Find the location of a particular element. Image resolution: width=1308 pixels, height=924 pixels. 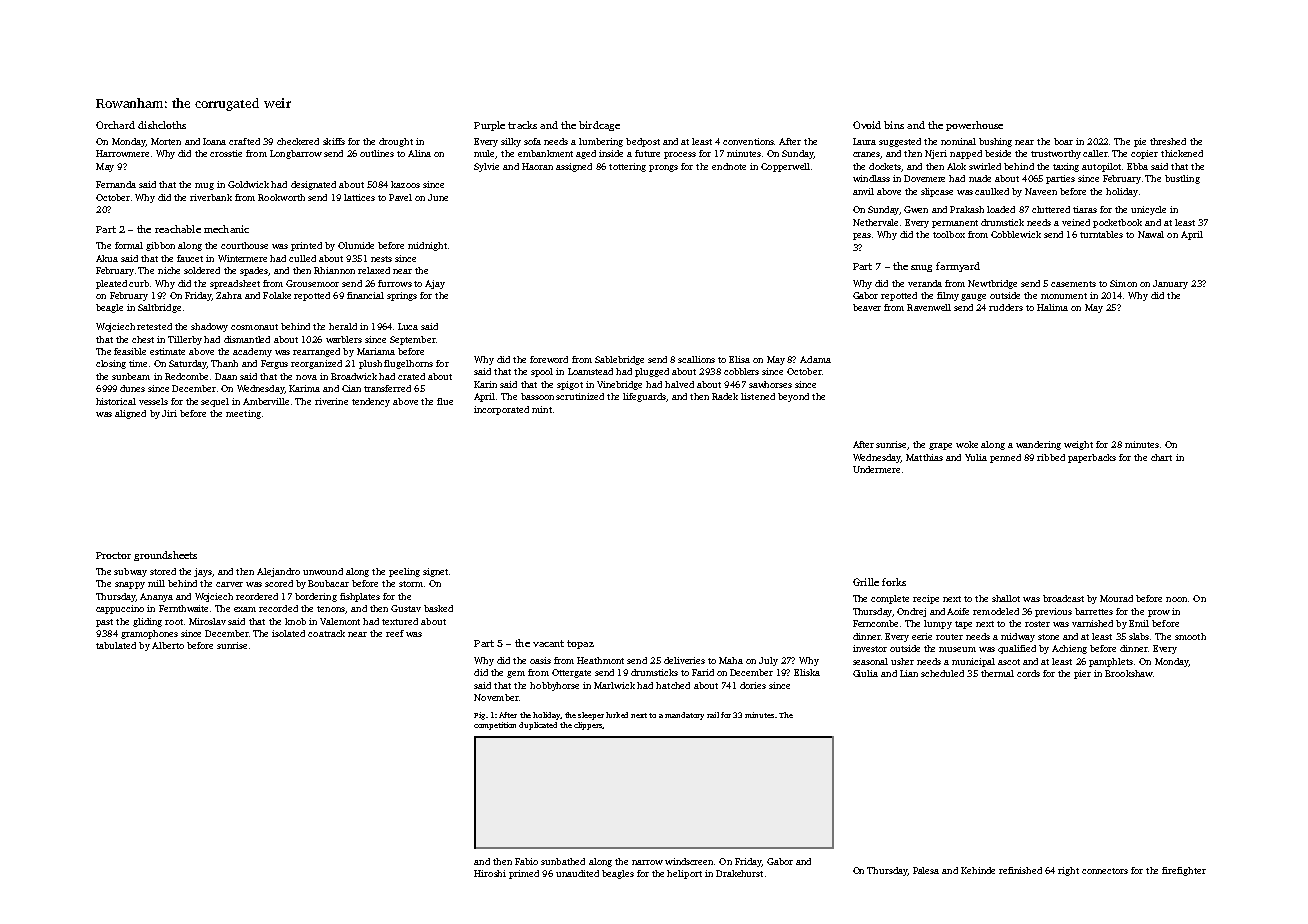

primed is located at coordinates (524, 874).
